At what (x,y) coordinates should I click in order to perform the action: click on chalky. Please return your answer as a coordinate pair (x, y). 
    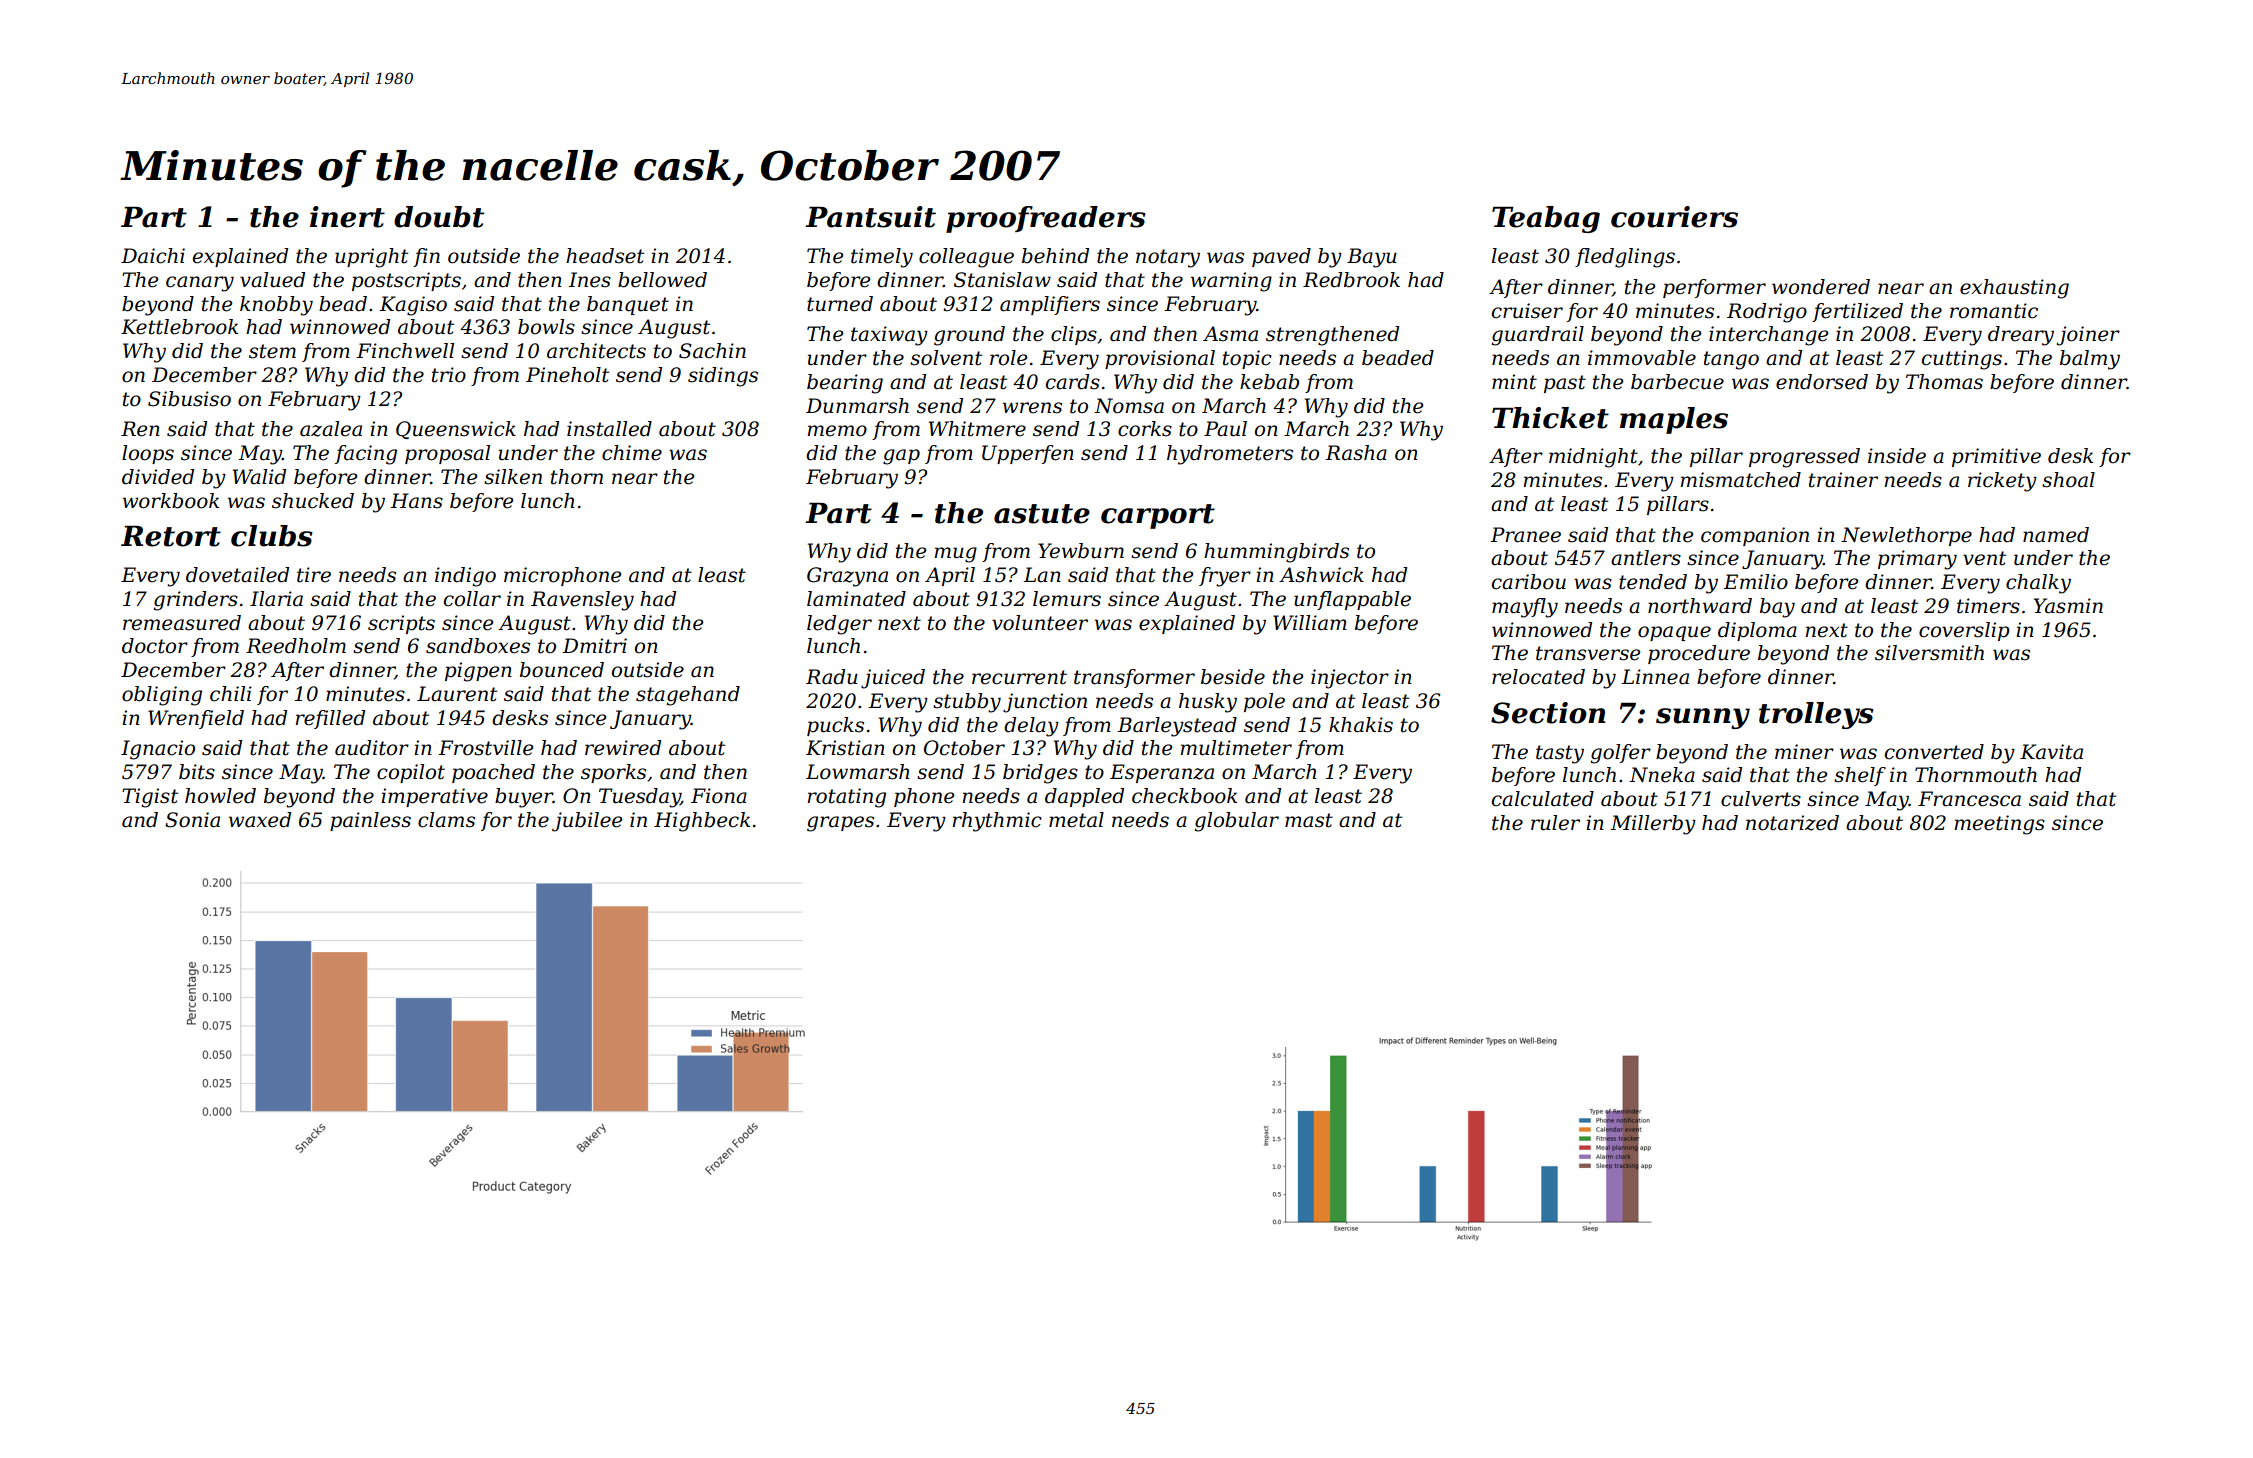
    Looking at the image, I should click on (2038, 584).
